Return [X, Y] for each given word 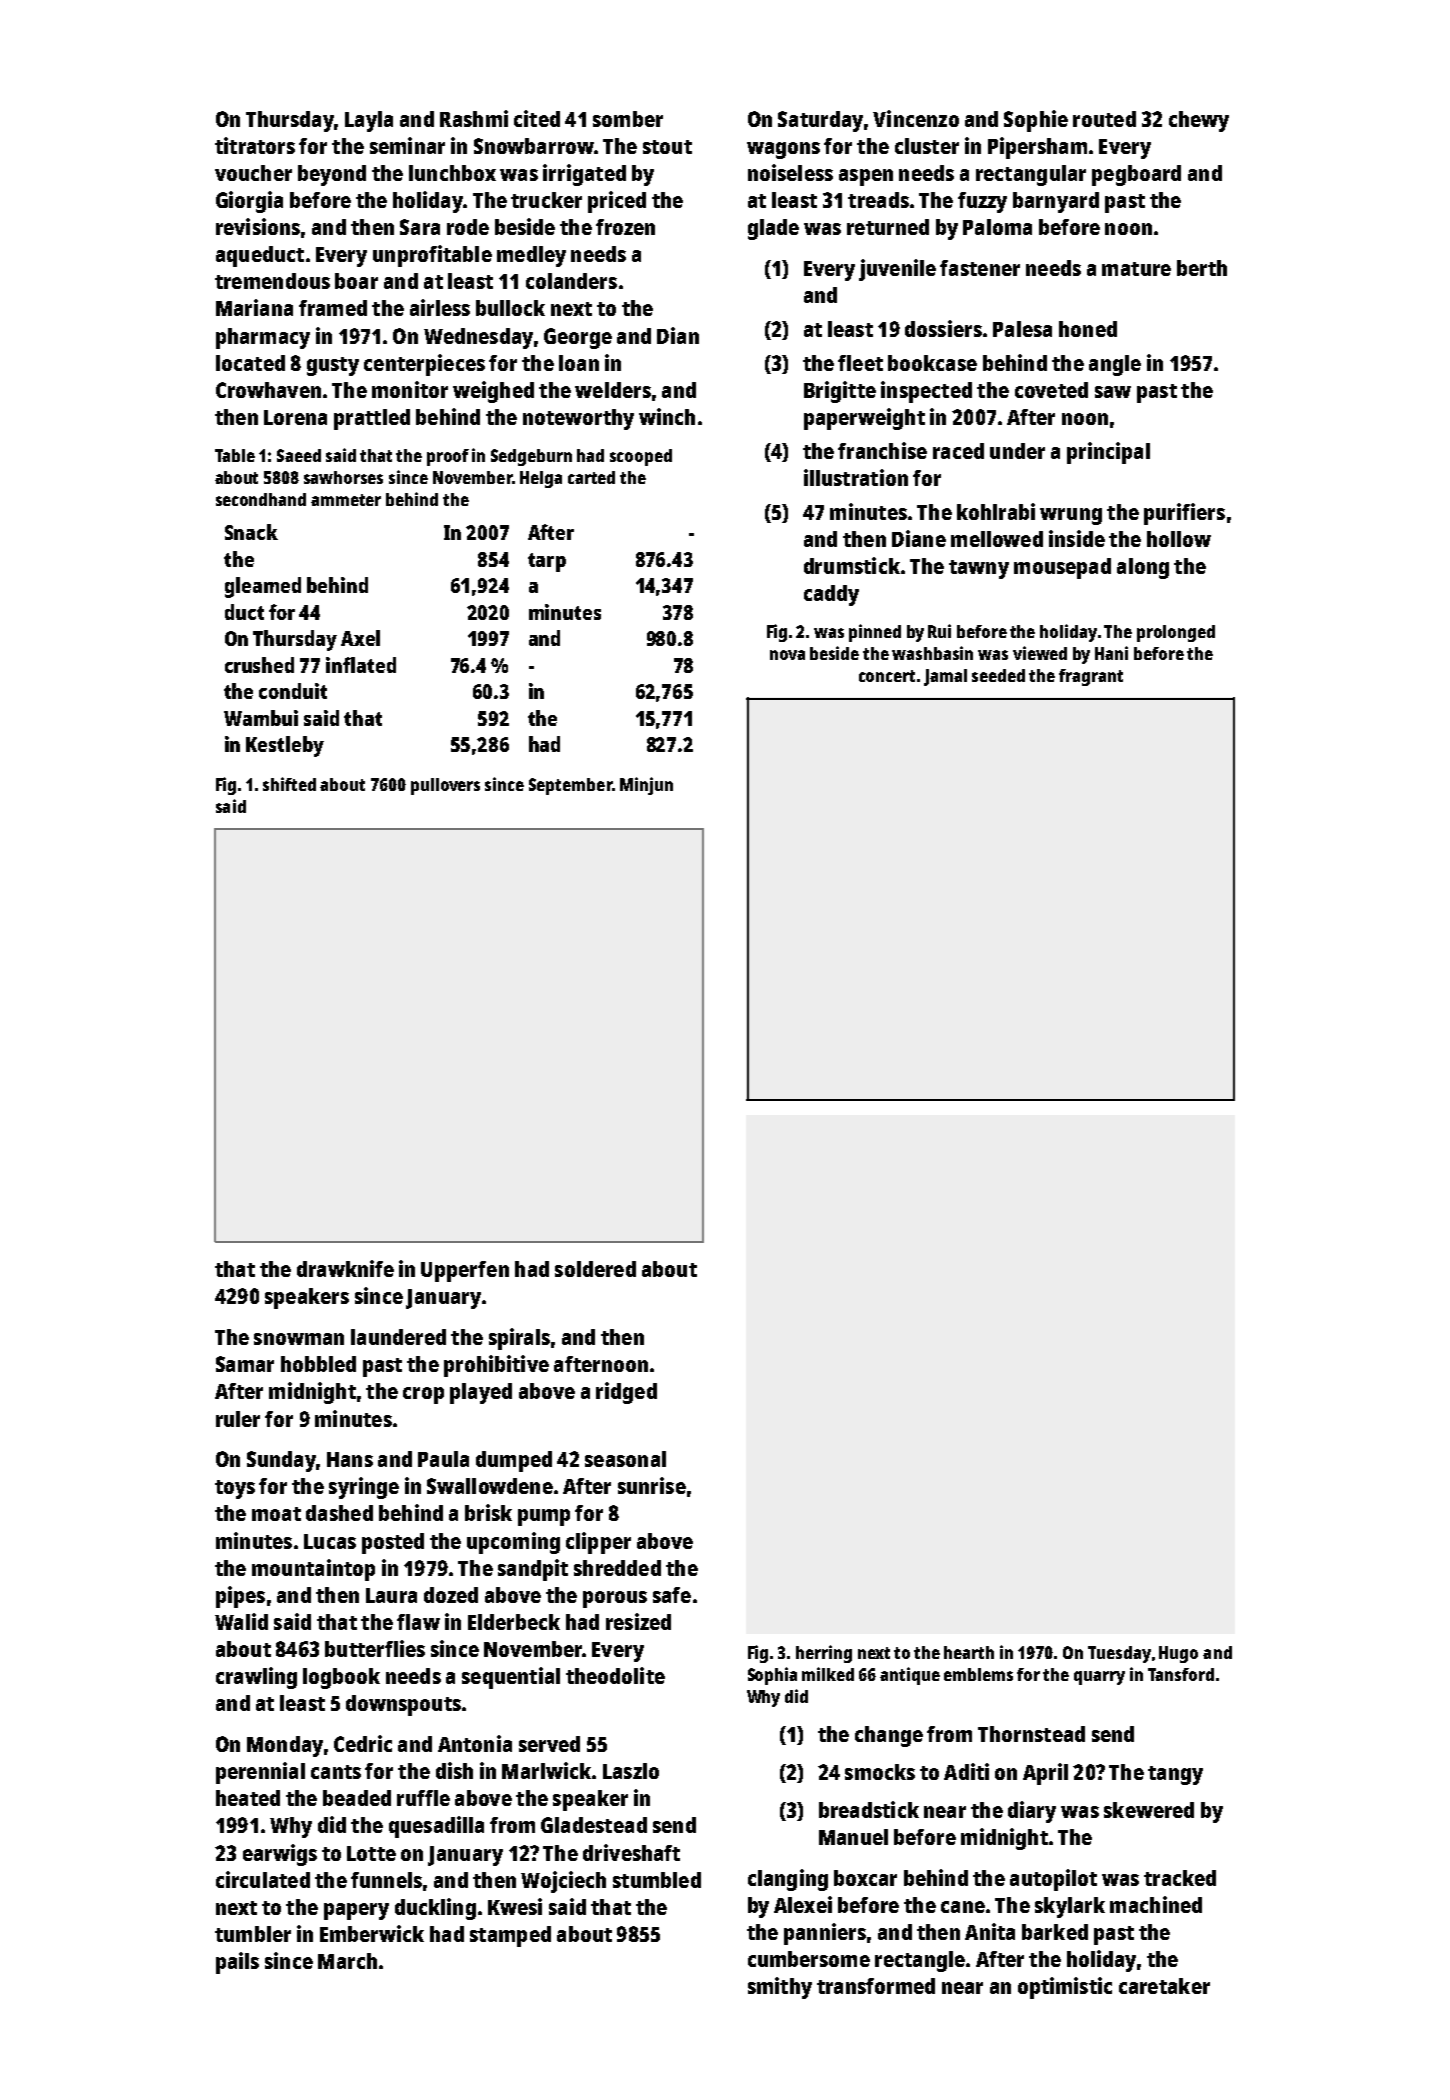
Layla [369, 121]
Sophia [772, 1676]
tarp [547, 562]
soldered [595, 1269]
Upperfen [465, 1271]
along [1143, 568]
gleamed [263, 587]
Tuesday [1119, 1654]
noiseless [790, 172]
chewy [1199, 121]
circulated [263, 1879]
